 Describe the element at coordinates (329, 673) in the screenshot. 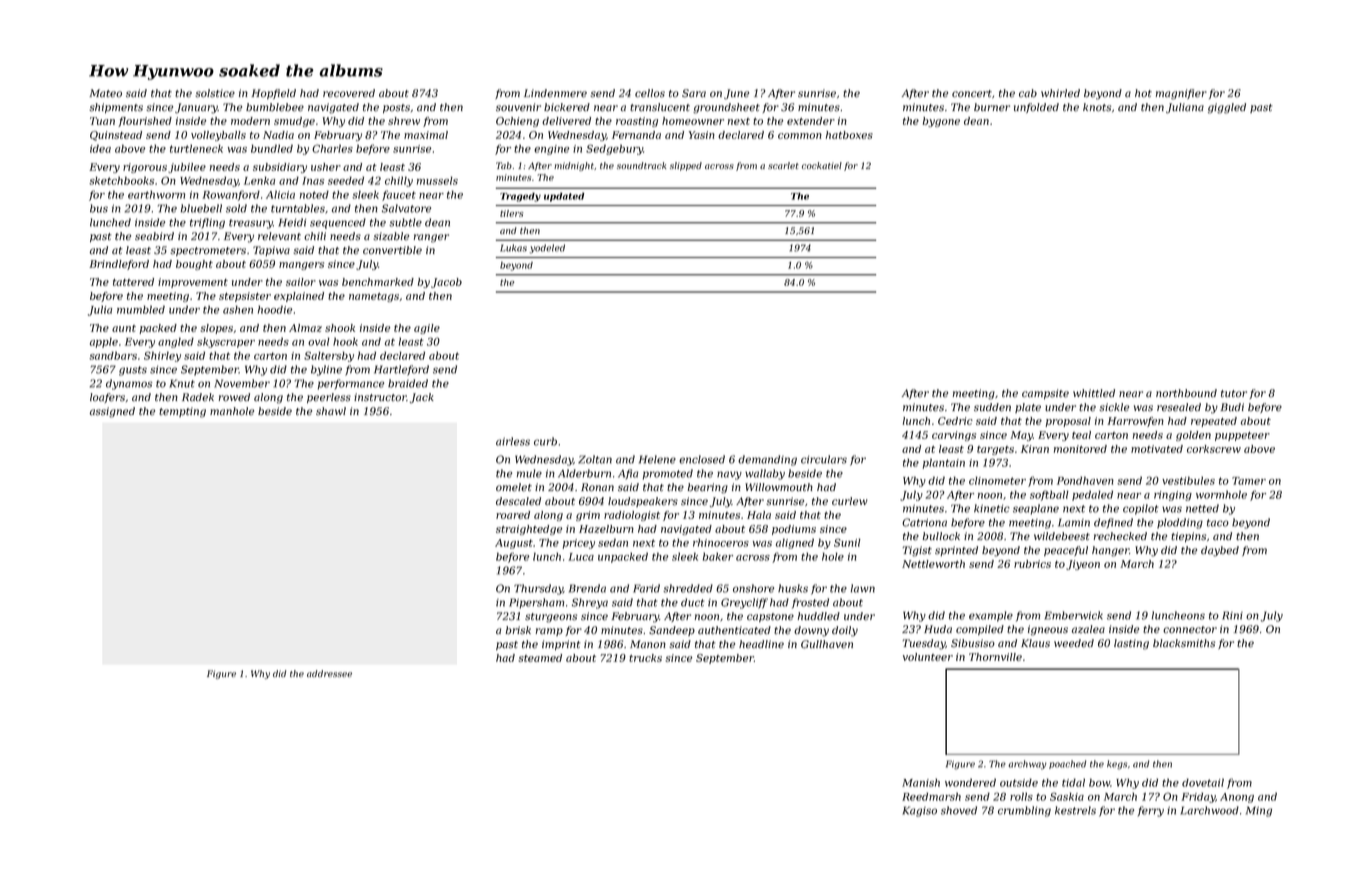

I see `addressee` at that location.
